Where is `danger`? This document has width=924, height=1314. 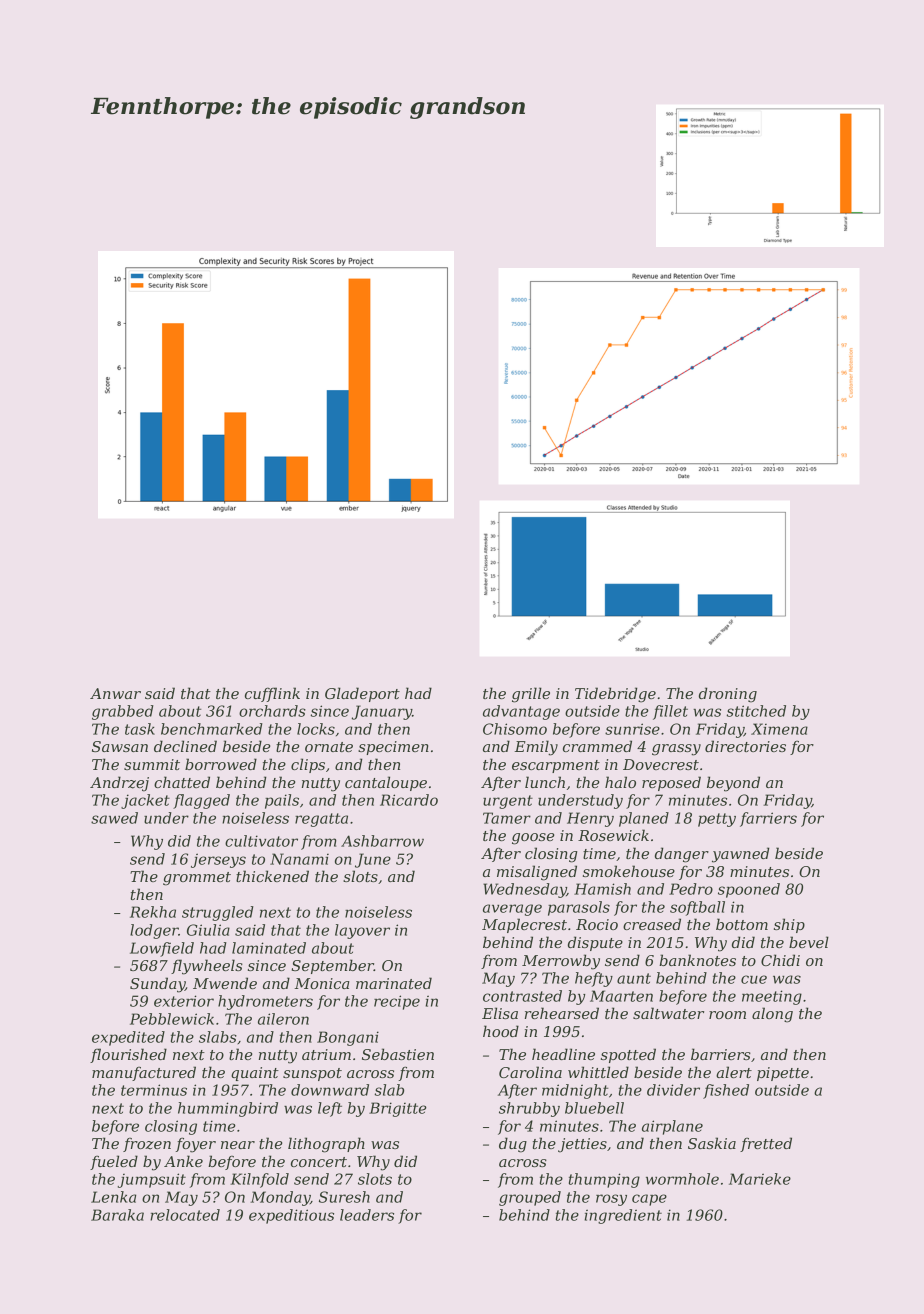 danger is located at coordinates (682, 855).
